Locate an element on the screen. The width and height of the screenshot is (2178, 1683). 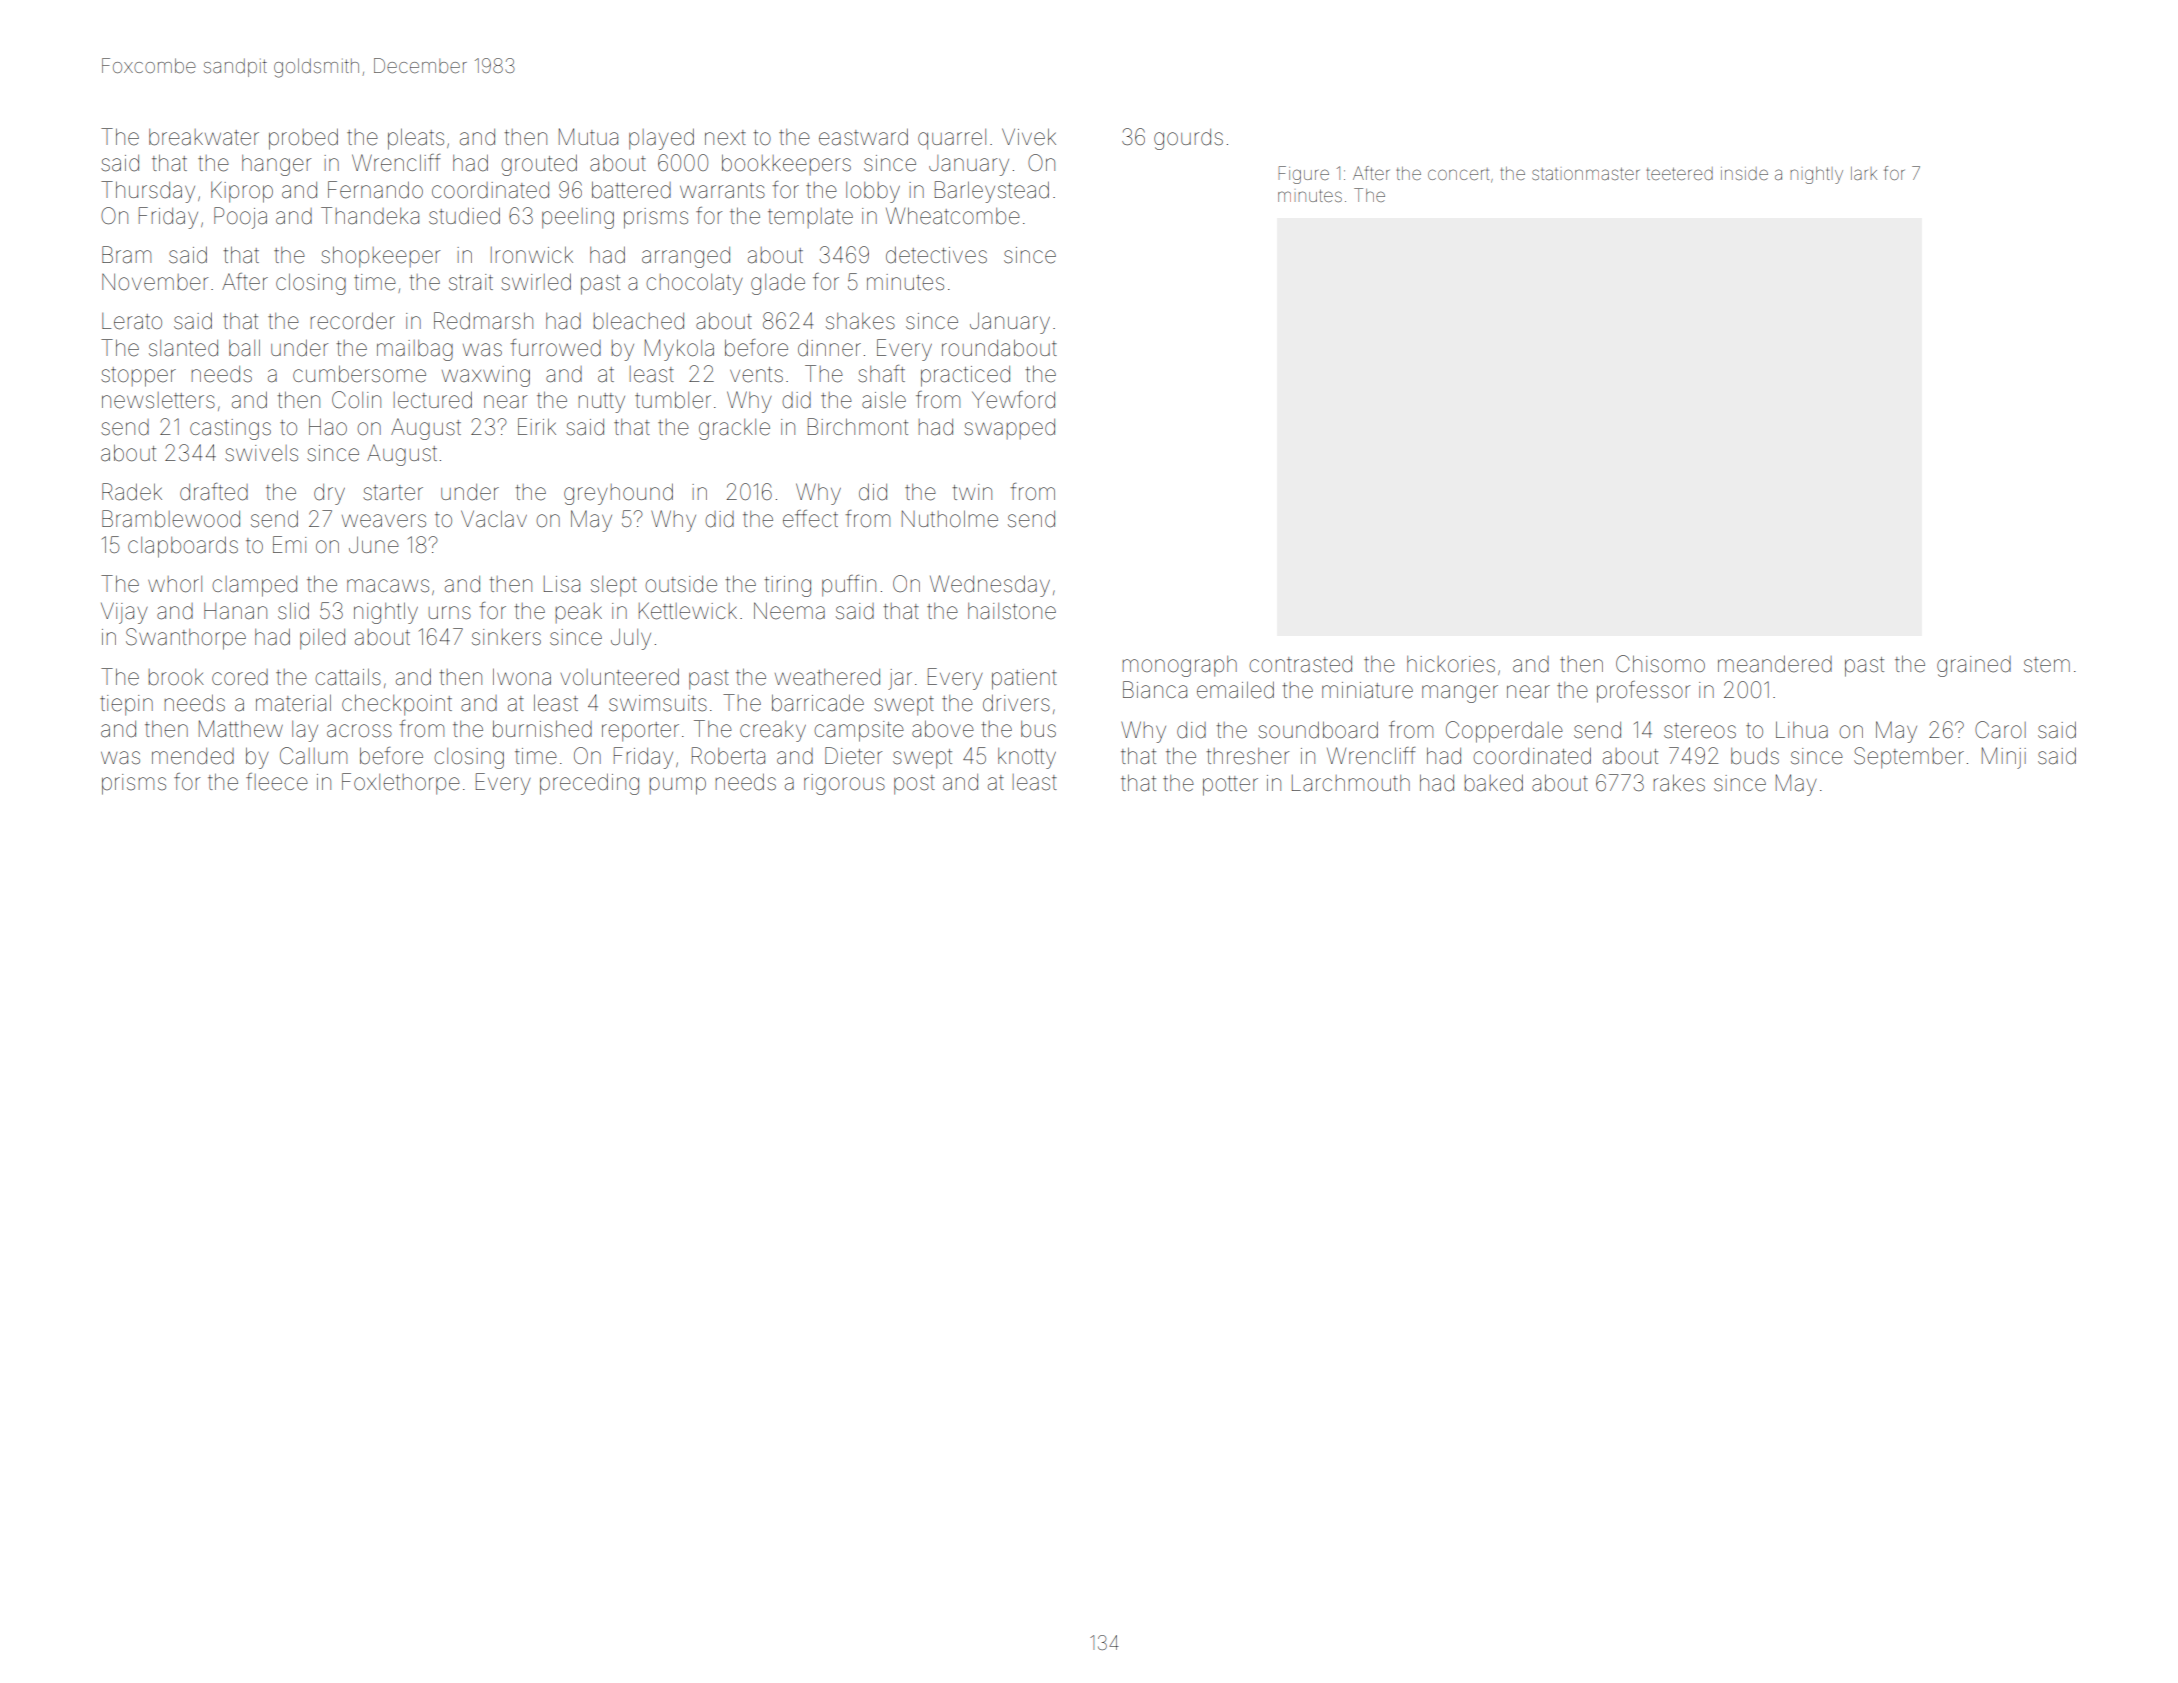
lark is located at coordinates (1864, 173).
